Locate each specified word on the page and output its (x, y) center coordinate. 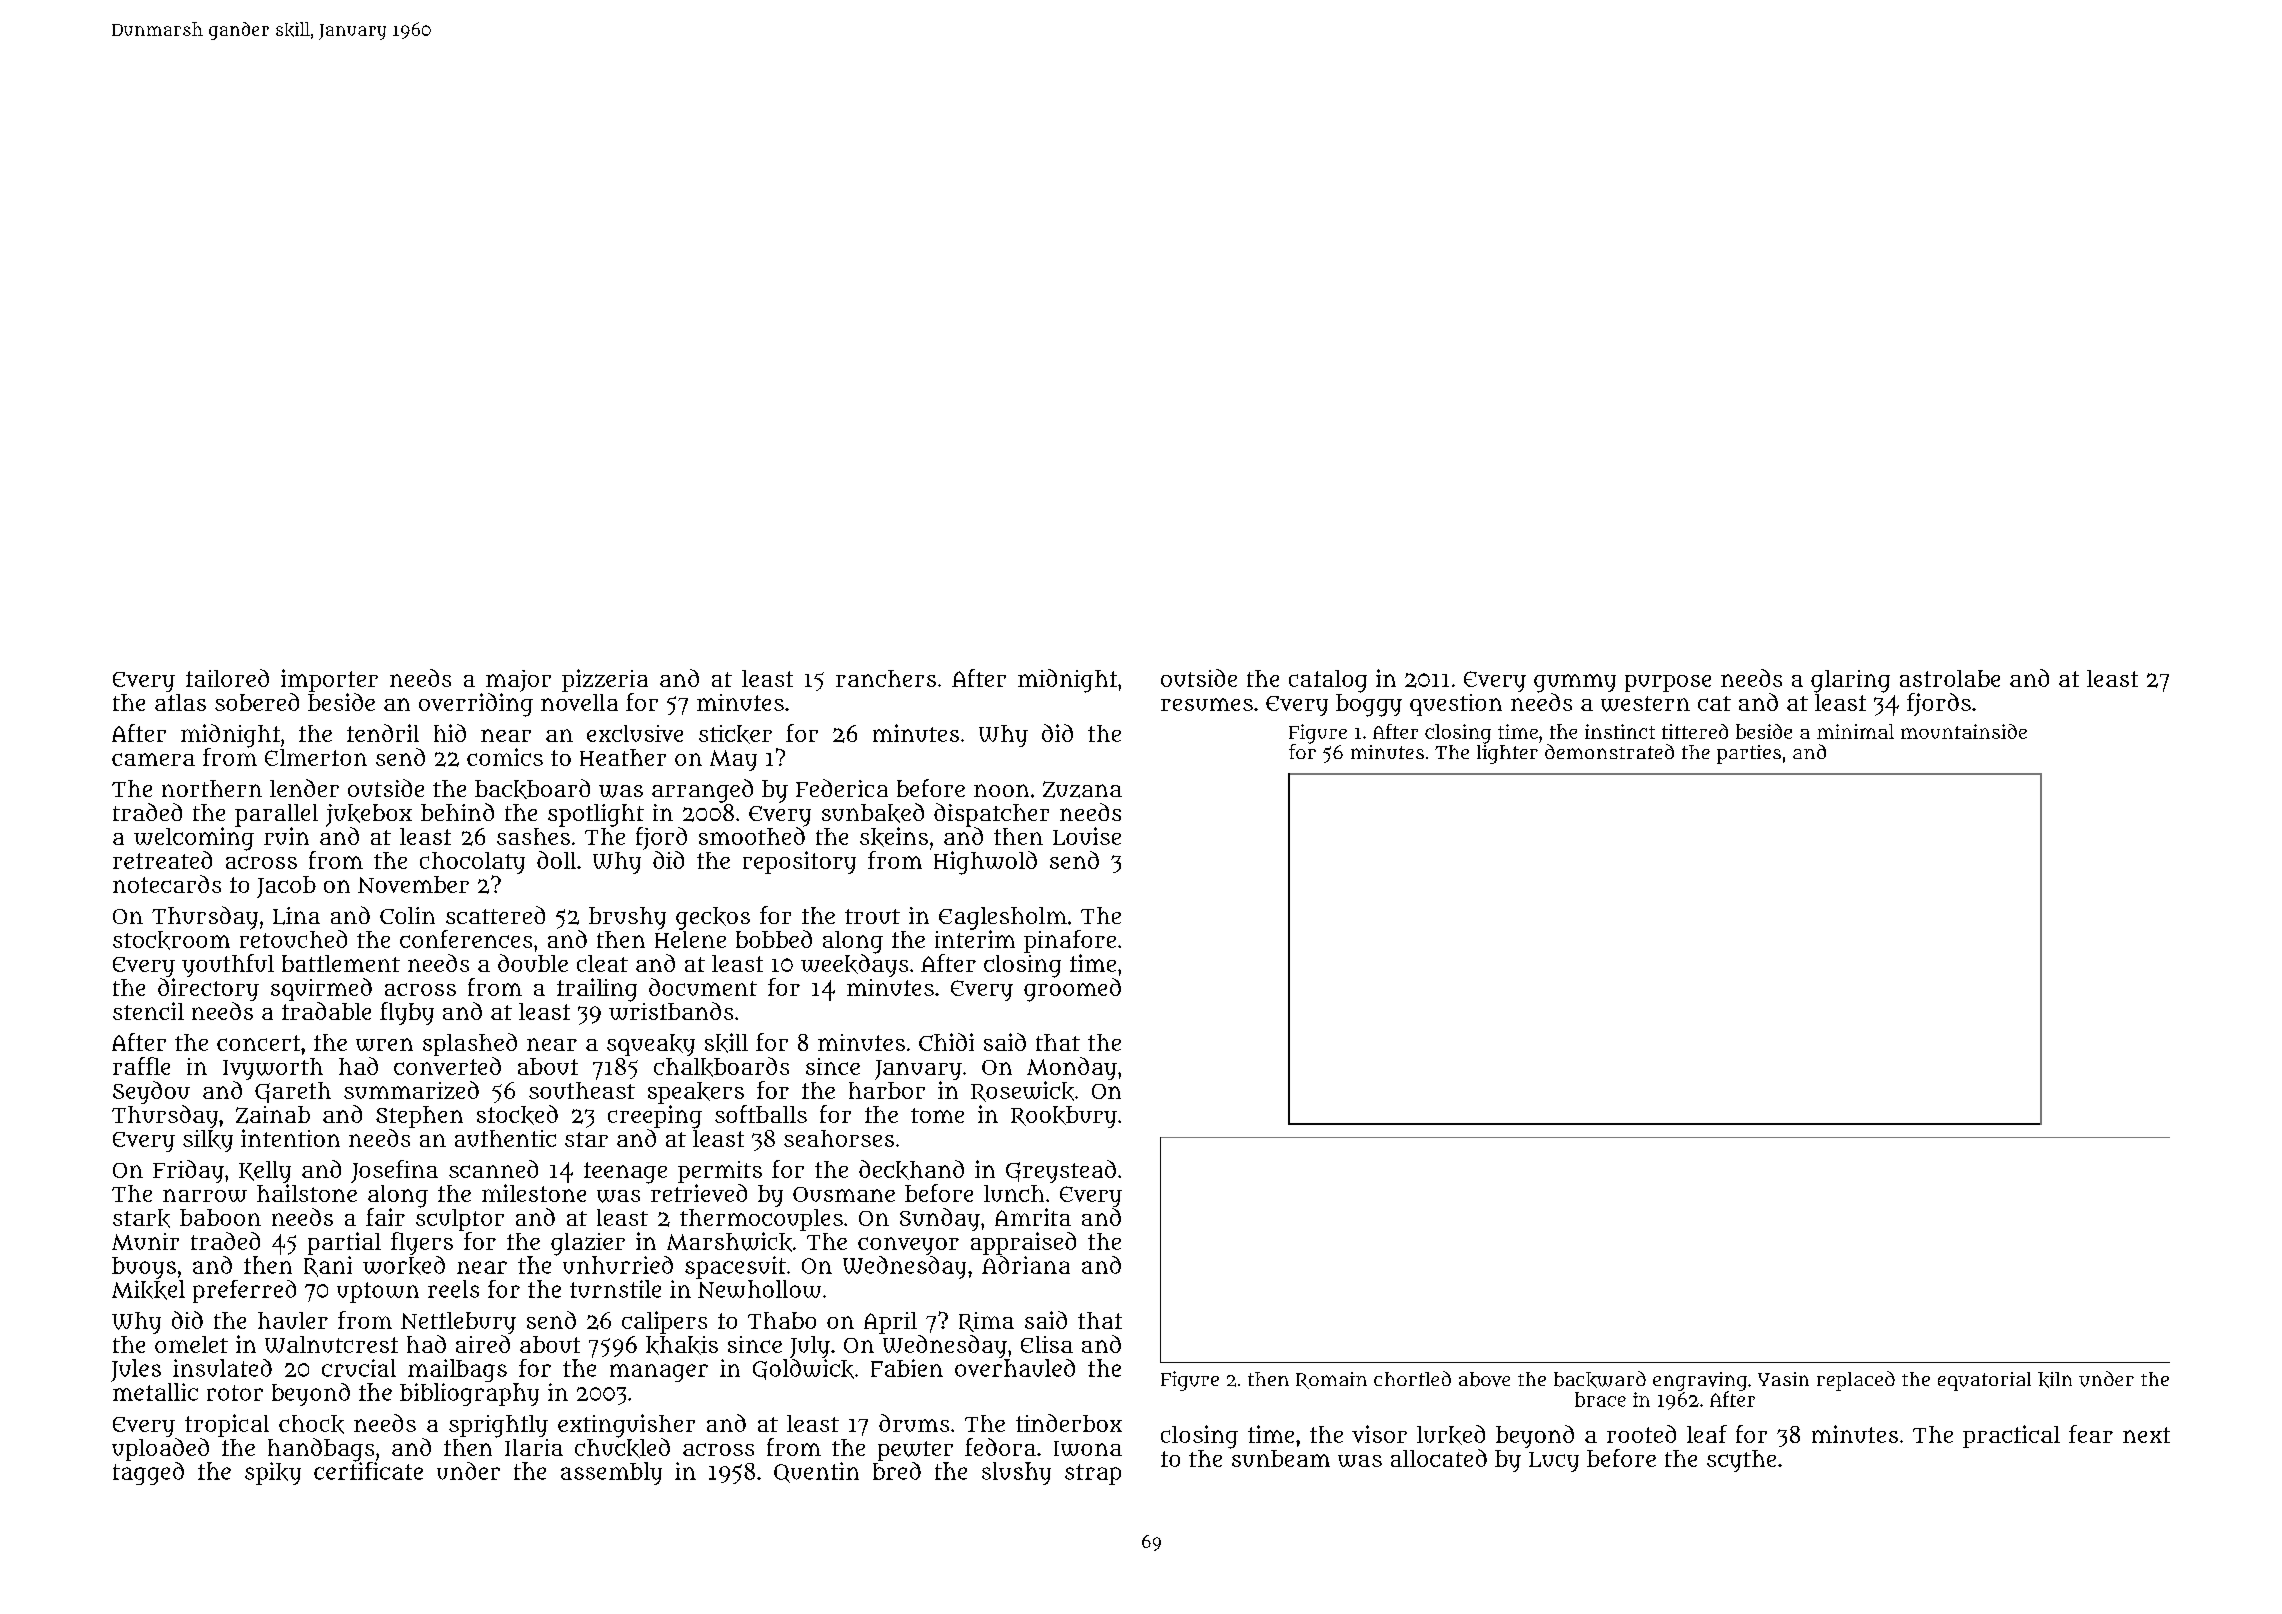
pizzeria (605, 680)
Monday (1072, 1068)
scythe (1741, 1461)
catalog (1328, 681)
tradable (326, 1011)
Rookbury (1064, 1117)
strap (1093, 1474)
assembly (611, 1473)
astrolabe (1950, 678)
